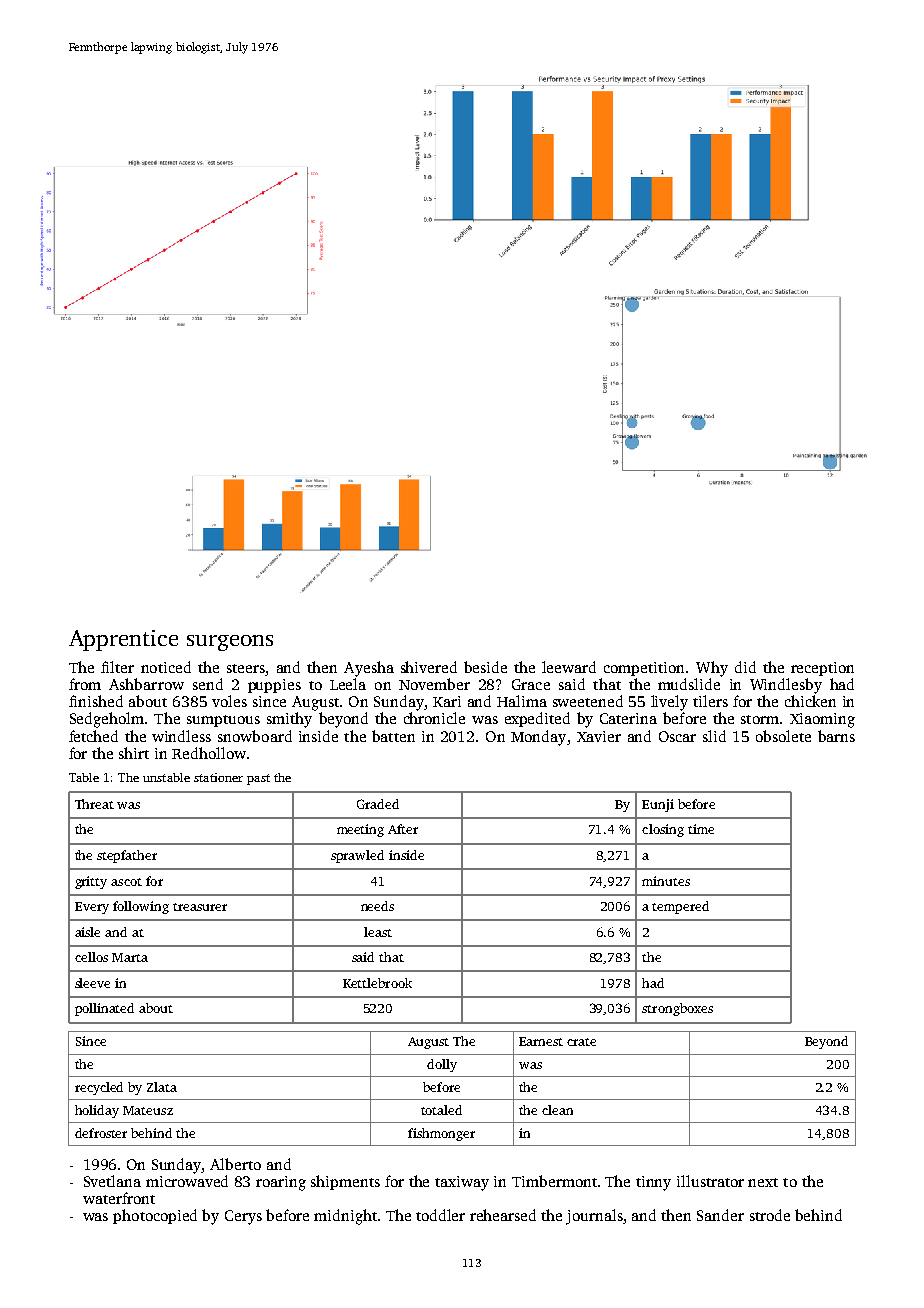 This document has width=924, height=1308. I want to click on Mateusz, so click(148, 1110).
